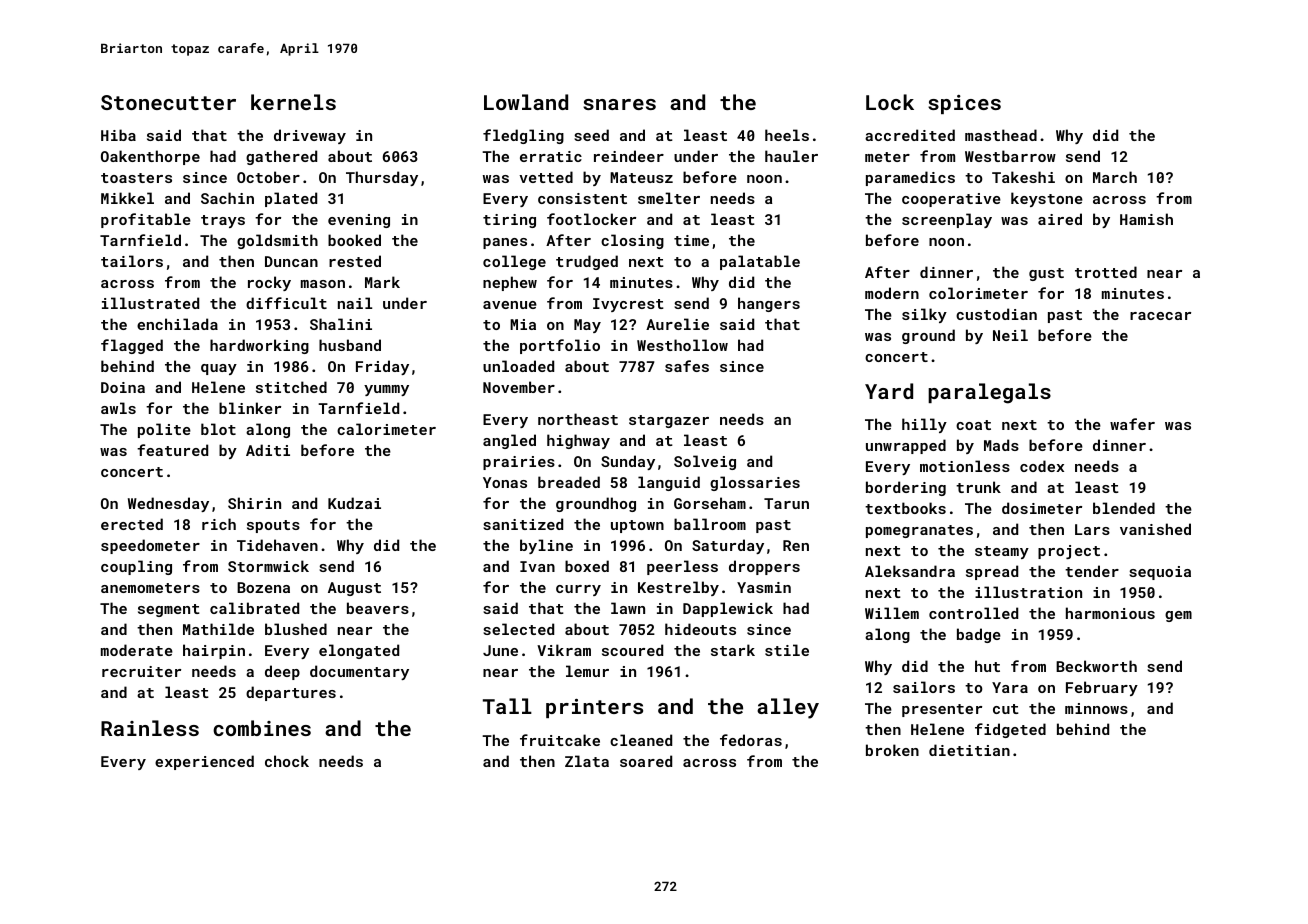 This document has height=924, width=1308. Describe the element at coordinates (291, 693) in the document. I see `departures` at that location.
